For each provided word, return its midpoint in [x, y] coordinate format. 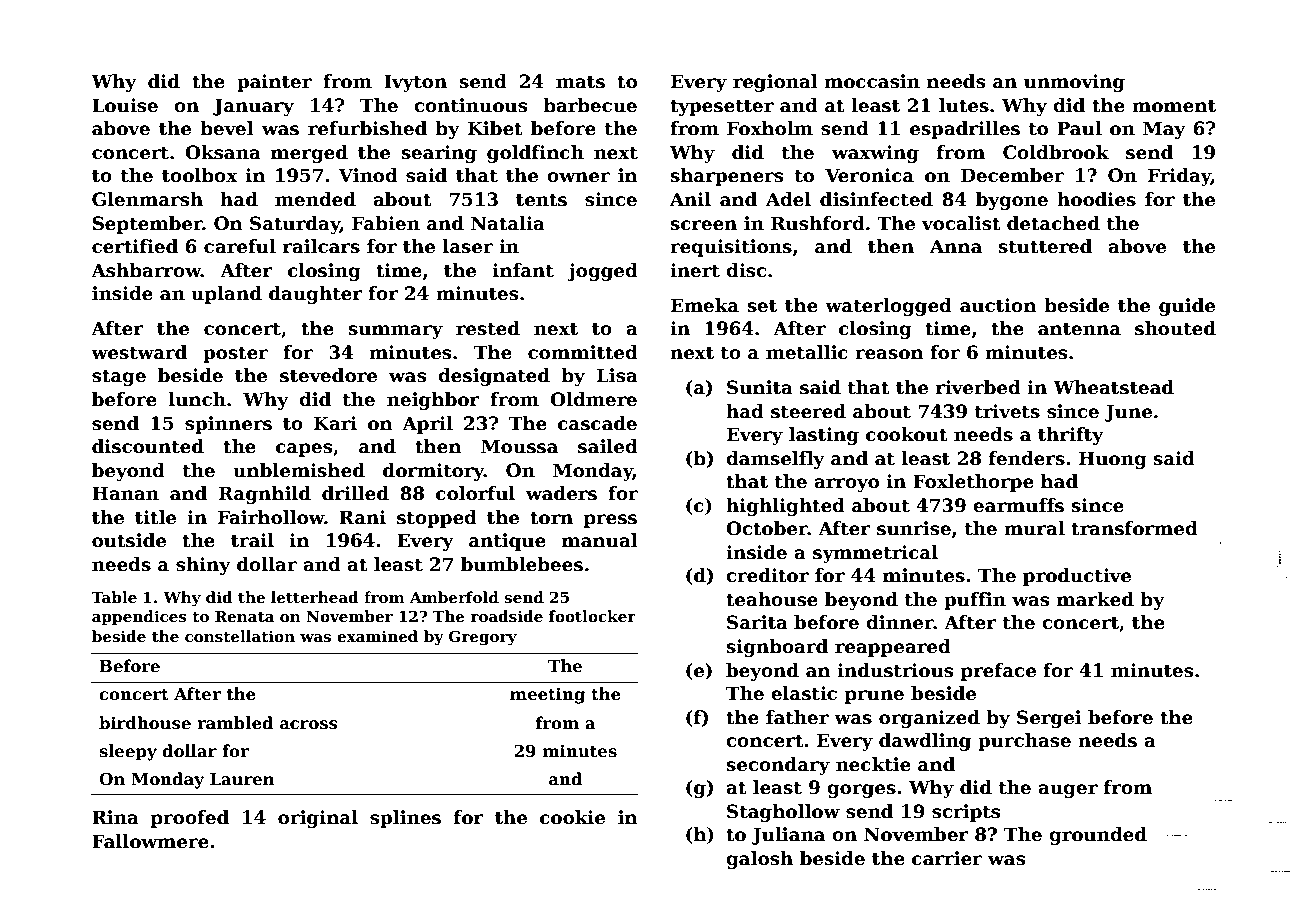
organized [929, 719]
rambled [235, 722]
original [318, 819]
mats [580, 82]
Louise [125, 105]
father [797, 717]
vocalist [961, 223]
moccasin [872, 81]
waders [561, 493]
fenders [1027, 458]
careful [240, 246]
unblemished [299, 470]
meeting [547, 696]
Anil [690, 199]
